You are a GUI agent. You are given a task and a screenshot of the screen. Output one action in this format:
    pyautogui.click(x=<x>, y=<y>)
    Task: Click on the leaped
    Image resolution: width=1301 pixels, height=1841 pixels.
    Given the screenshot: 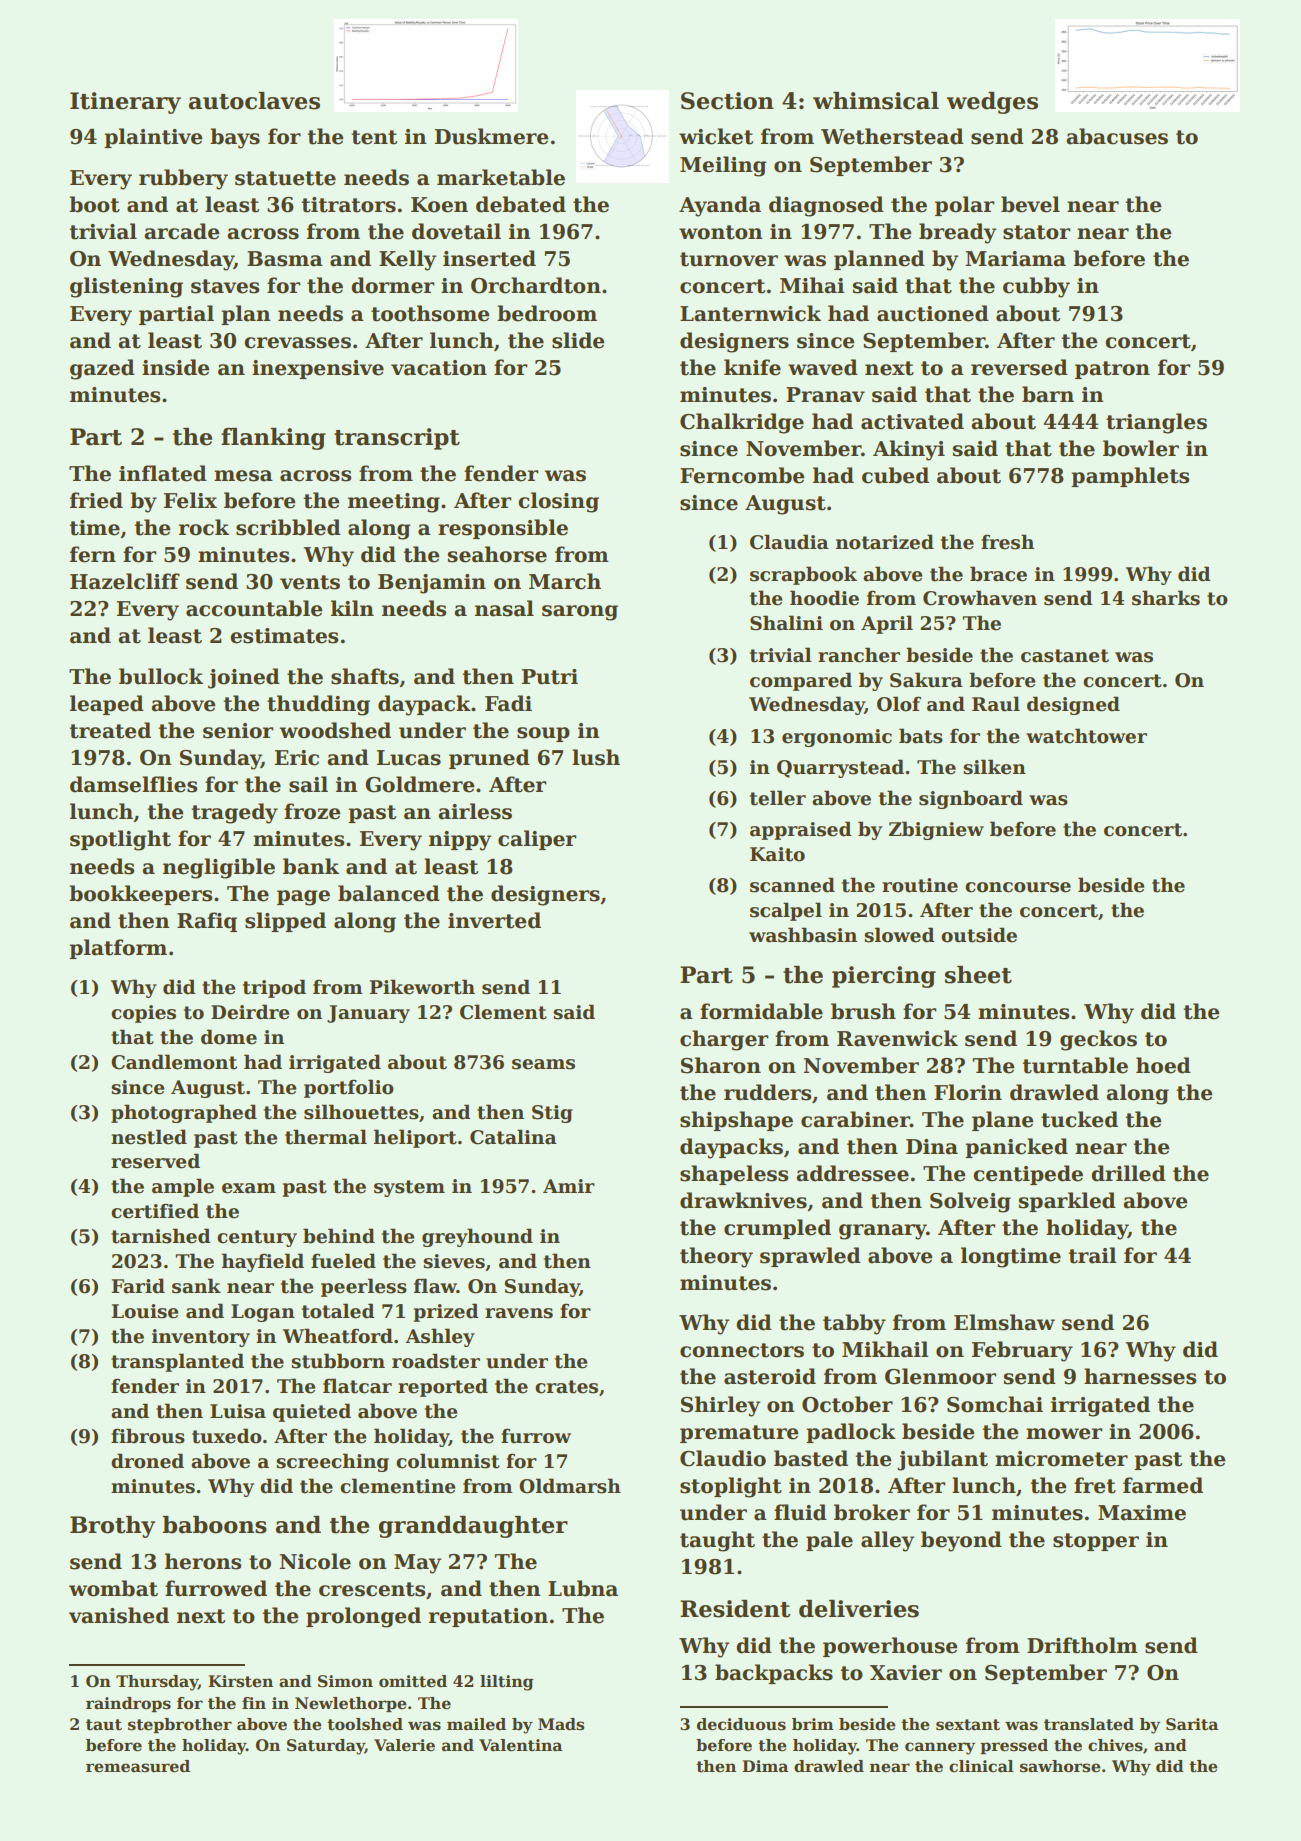 What is the action you would take?
    pyautogui.click(x=107, y=705)
